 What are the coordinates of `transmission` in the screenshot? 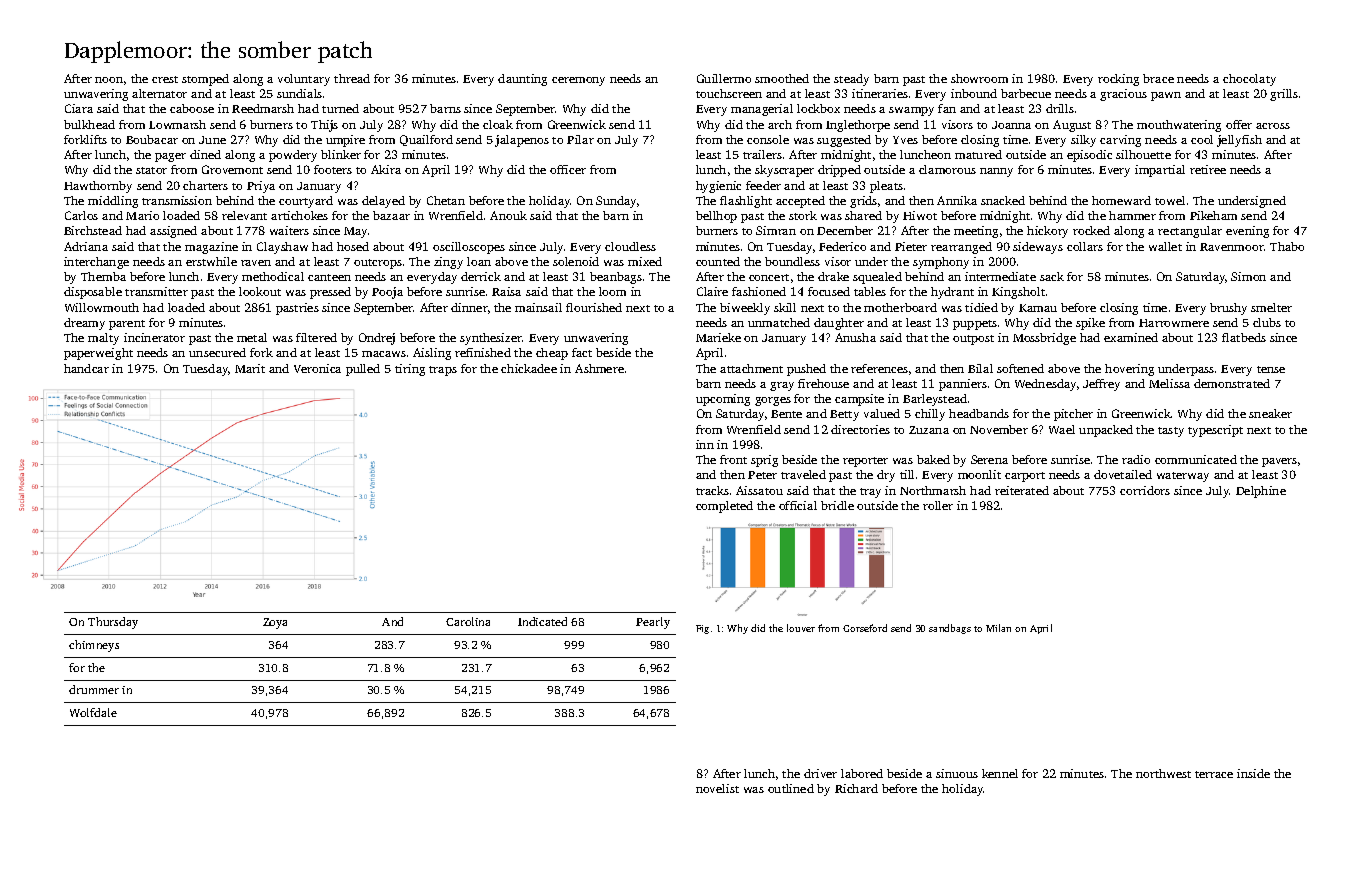 It's located at (177, 200).
